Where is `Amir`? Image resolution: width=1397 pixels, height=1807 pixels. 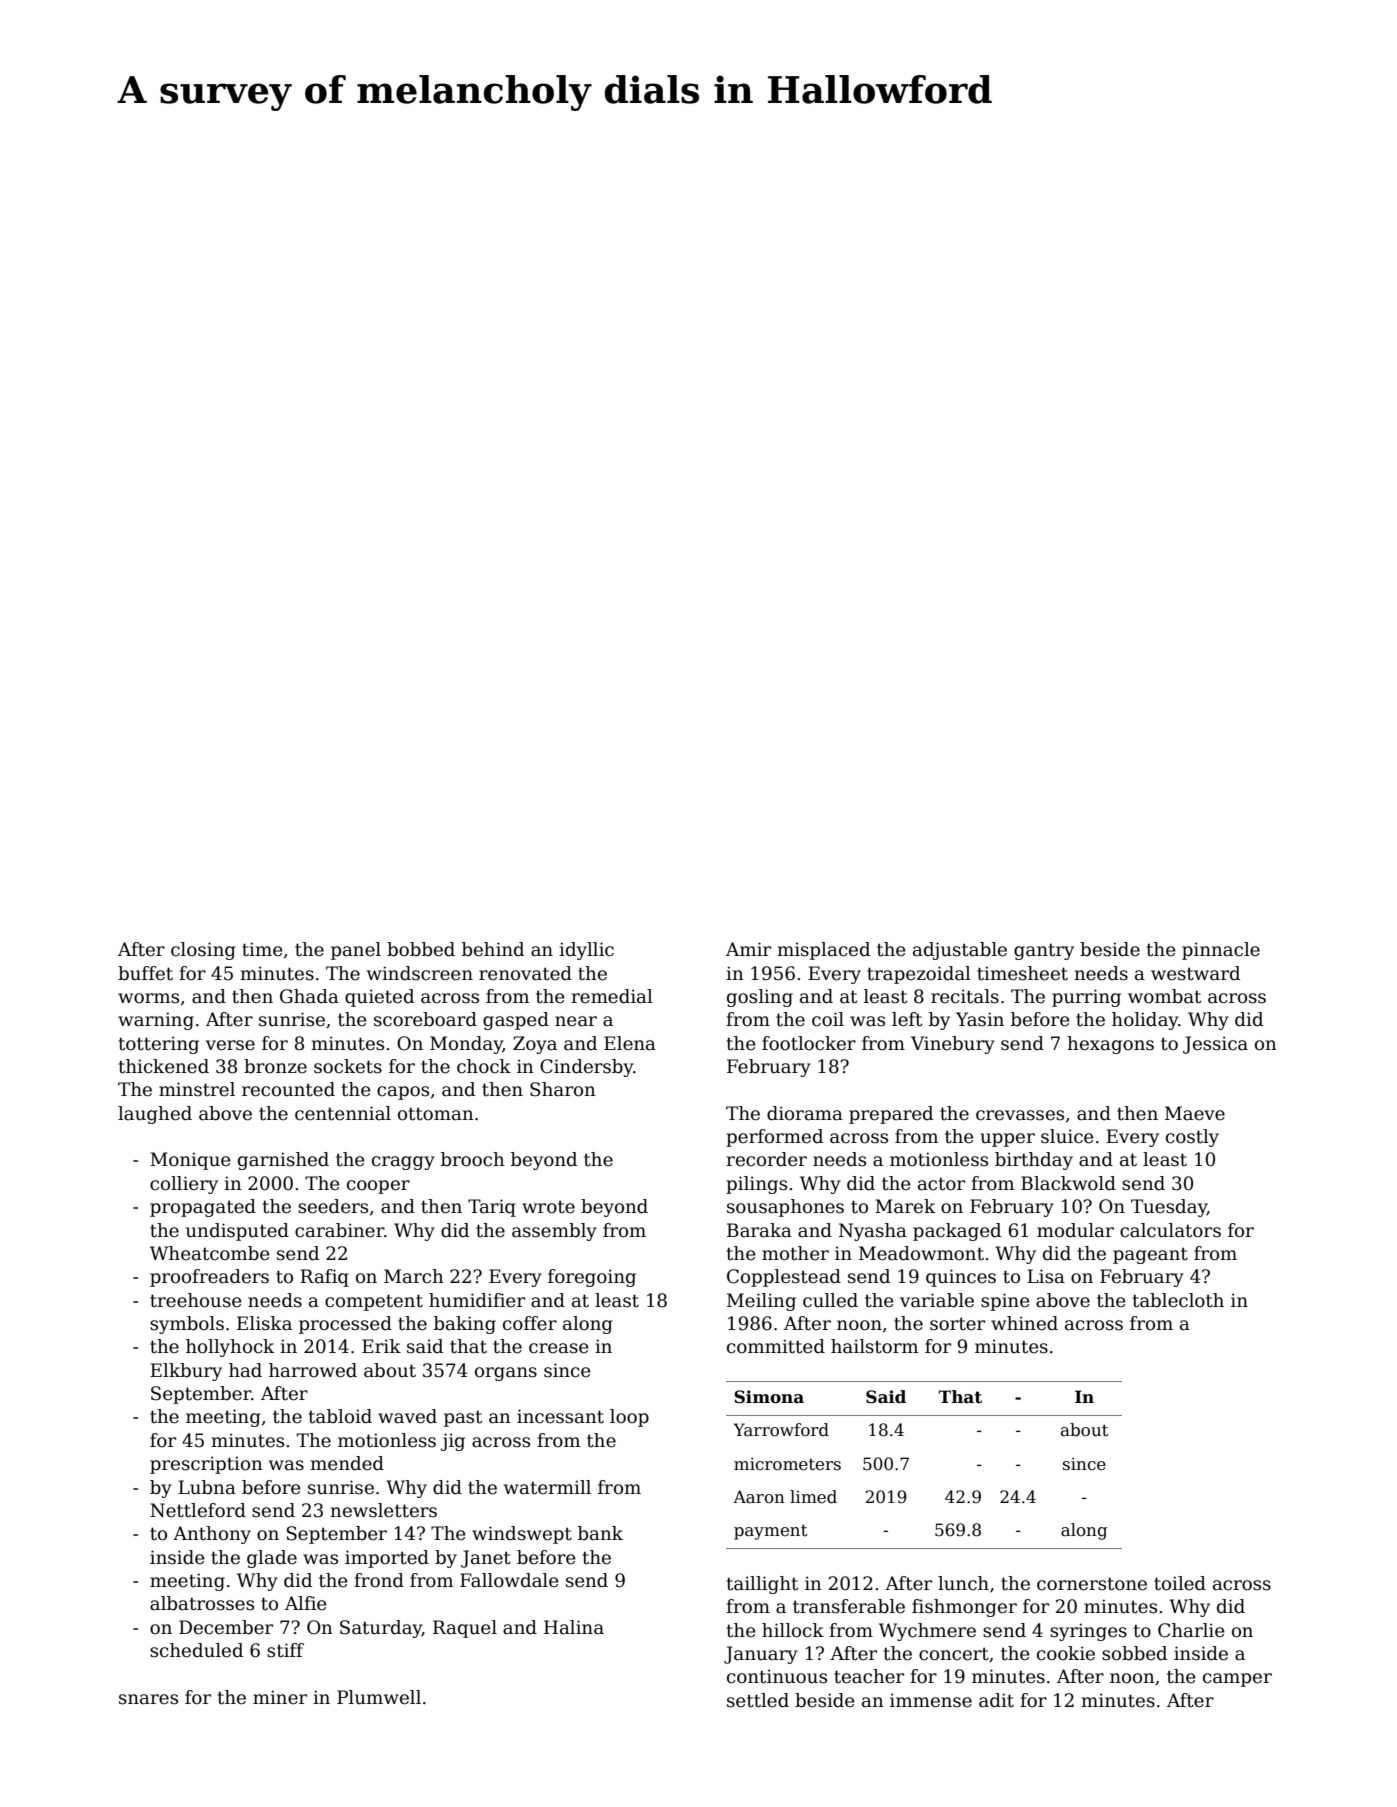 Amir is located at coordinates (748, 949).
